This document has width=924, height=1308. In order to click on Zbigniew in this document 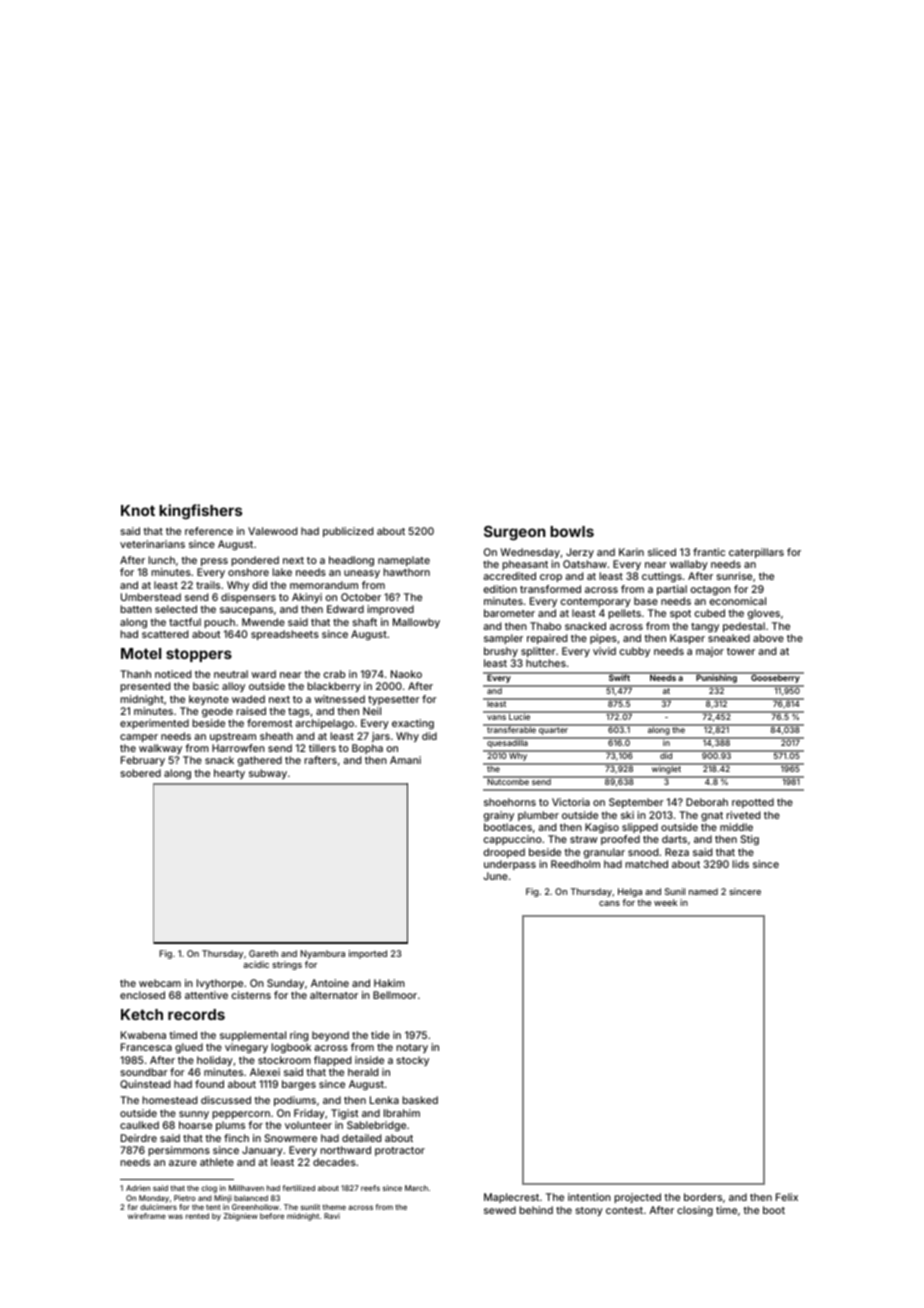, I will do `click(241, 1217)`.
